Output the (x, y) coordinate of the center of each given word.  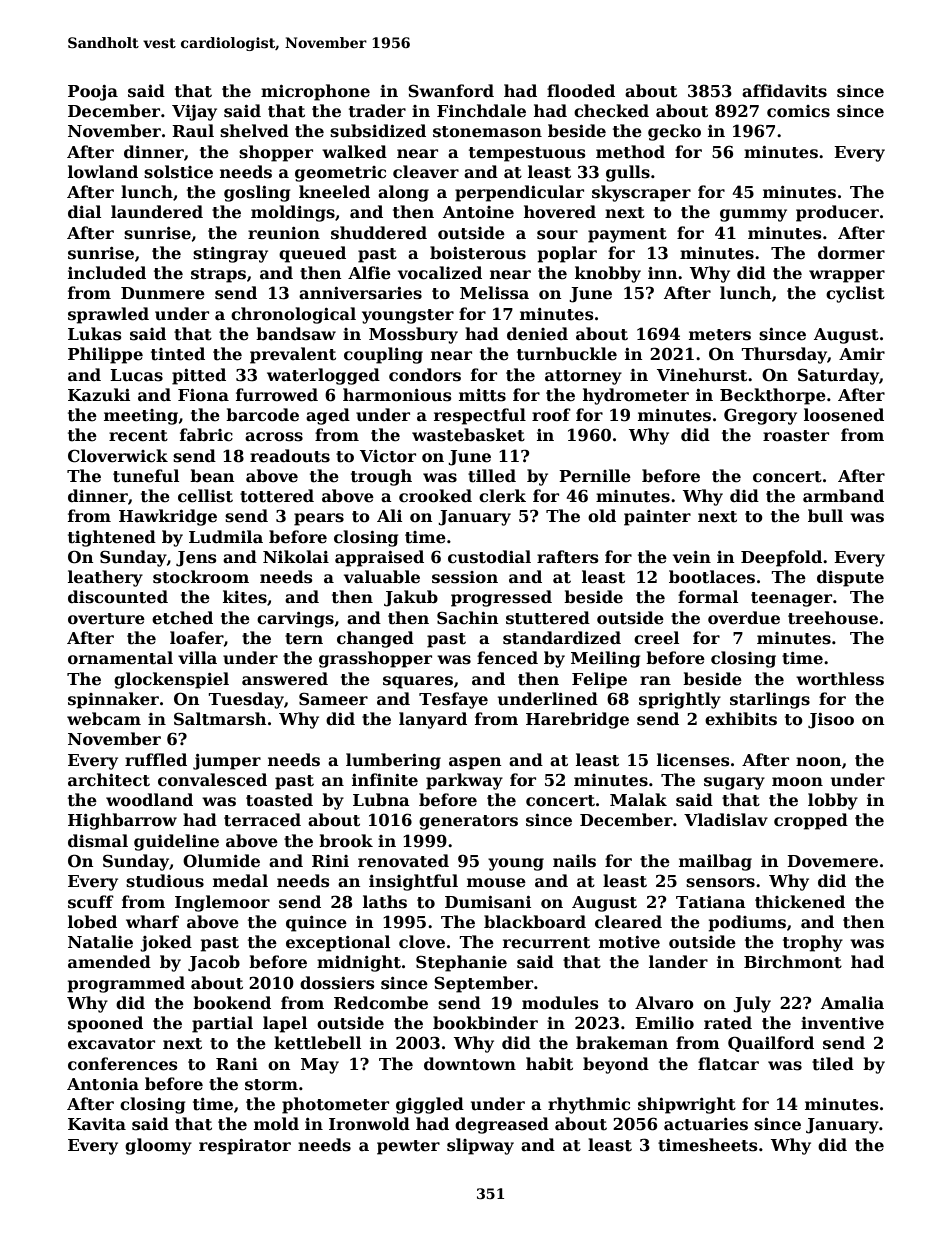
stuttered (548, 618)
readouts (290, 456)
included (107, 273)
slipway (480, 1146)
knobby (608, 274)
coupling (383, 355)
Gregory (760, 416)
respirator (245, 1147)
